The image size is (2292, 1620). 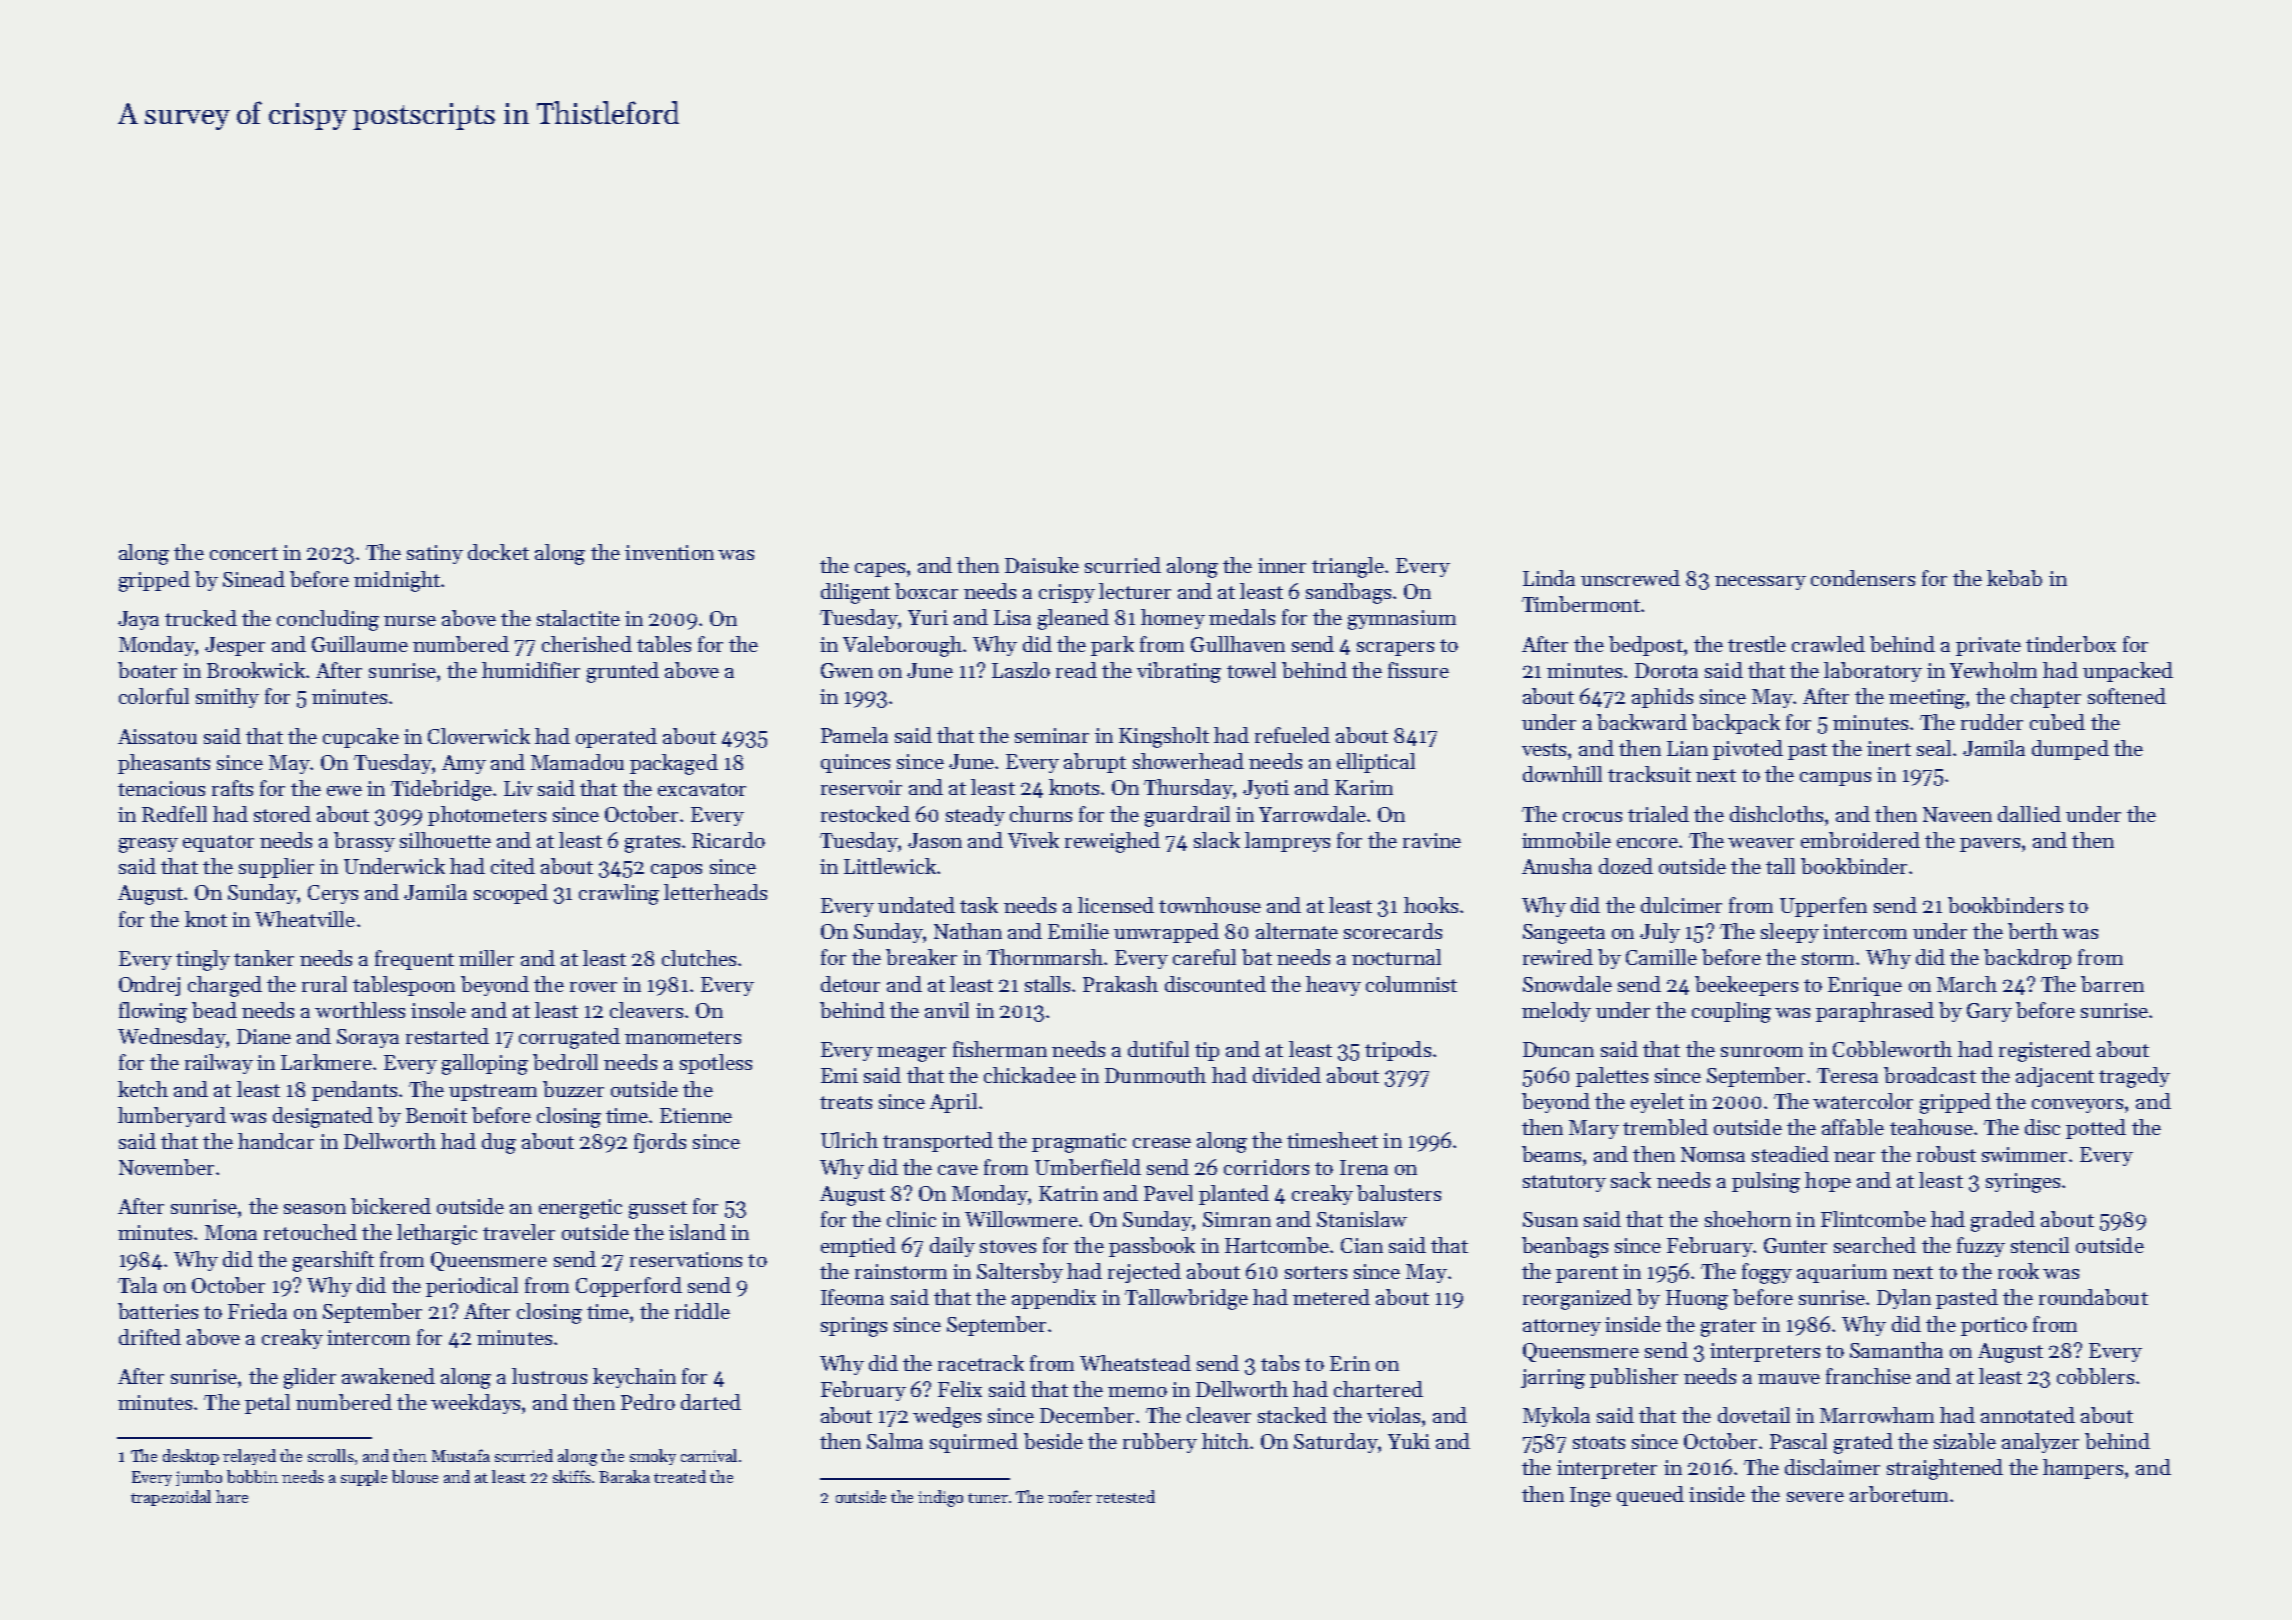 What do you see at coordinates (1815, 1497) in the screenshot?
I see `severe` at bounding box center [1815, 1497].
